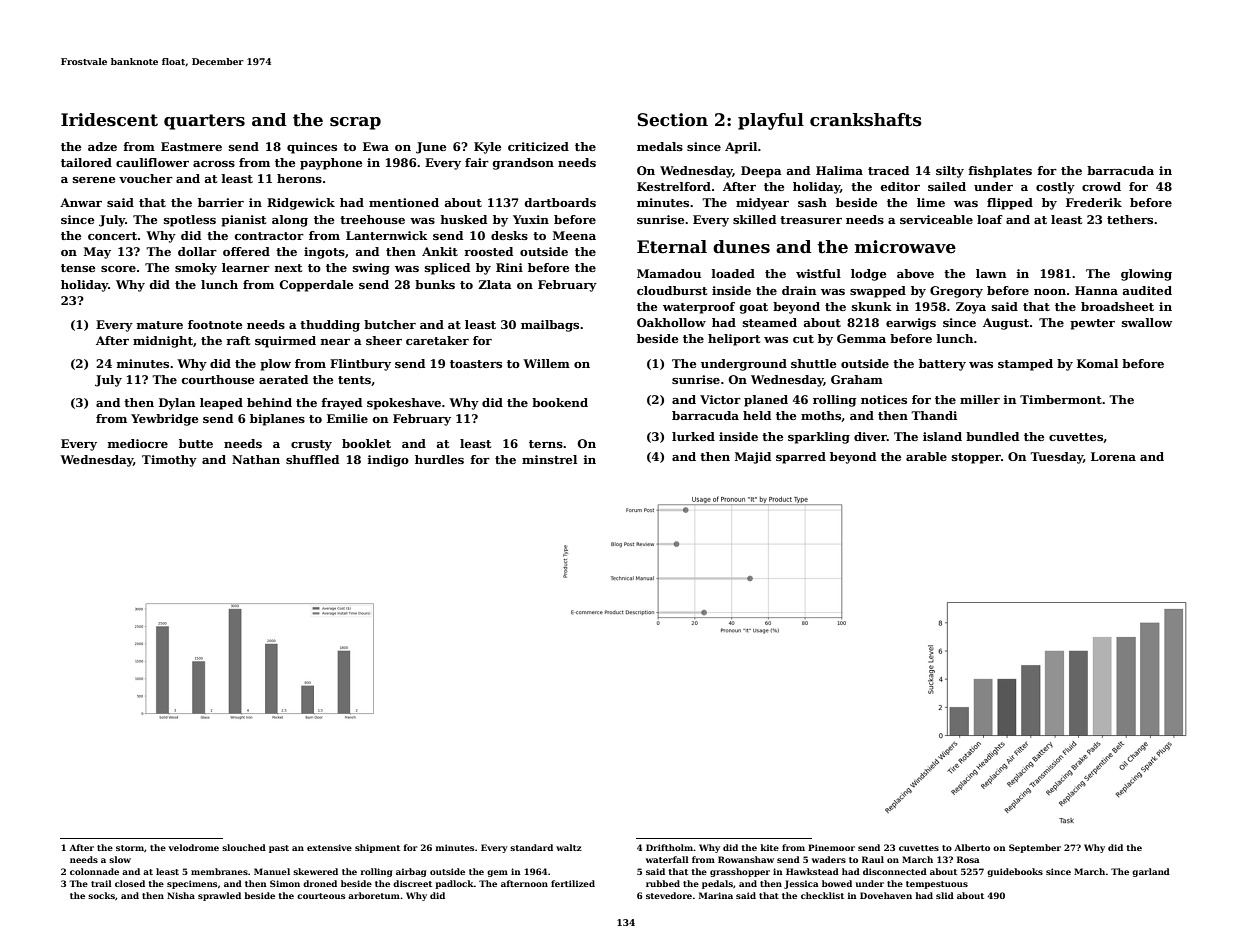 This page has height=952, width=1233. Describe the element at coordinates (866, 120) in the page. I see `crankshafts` at that location.
